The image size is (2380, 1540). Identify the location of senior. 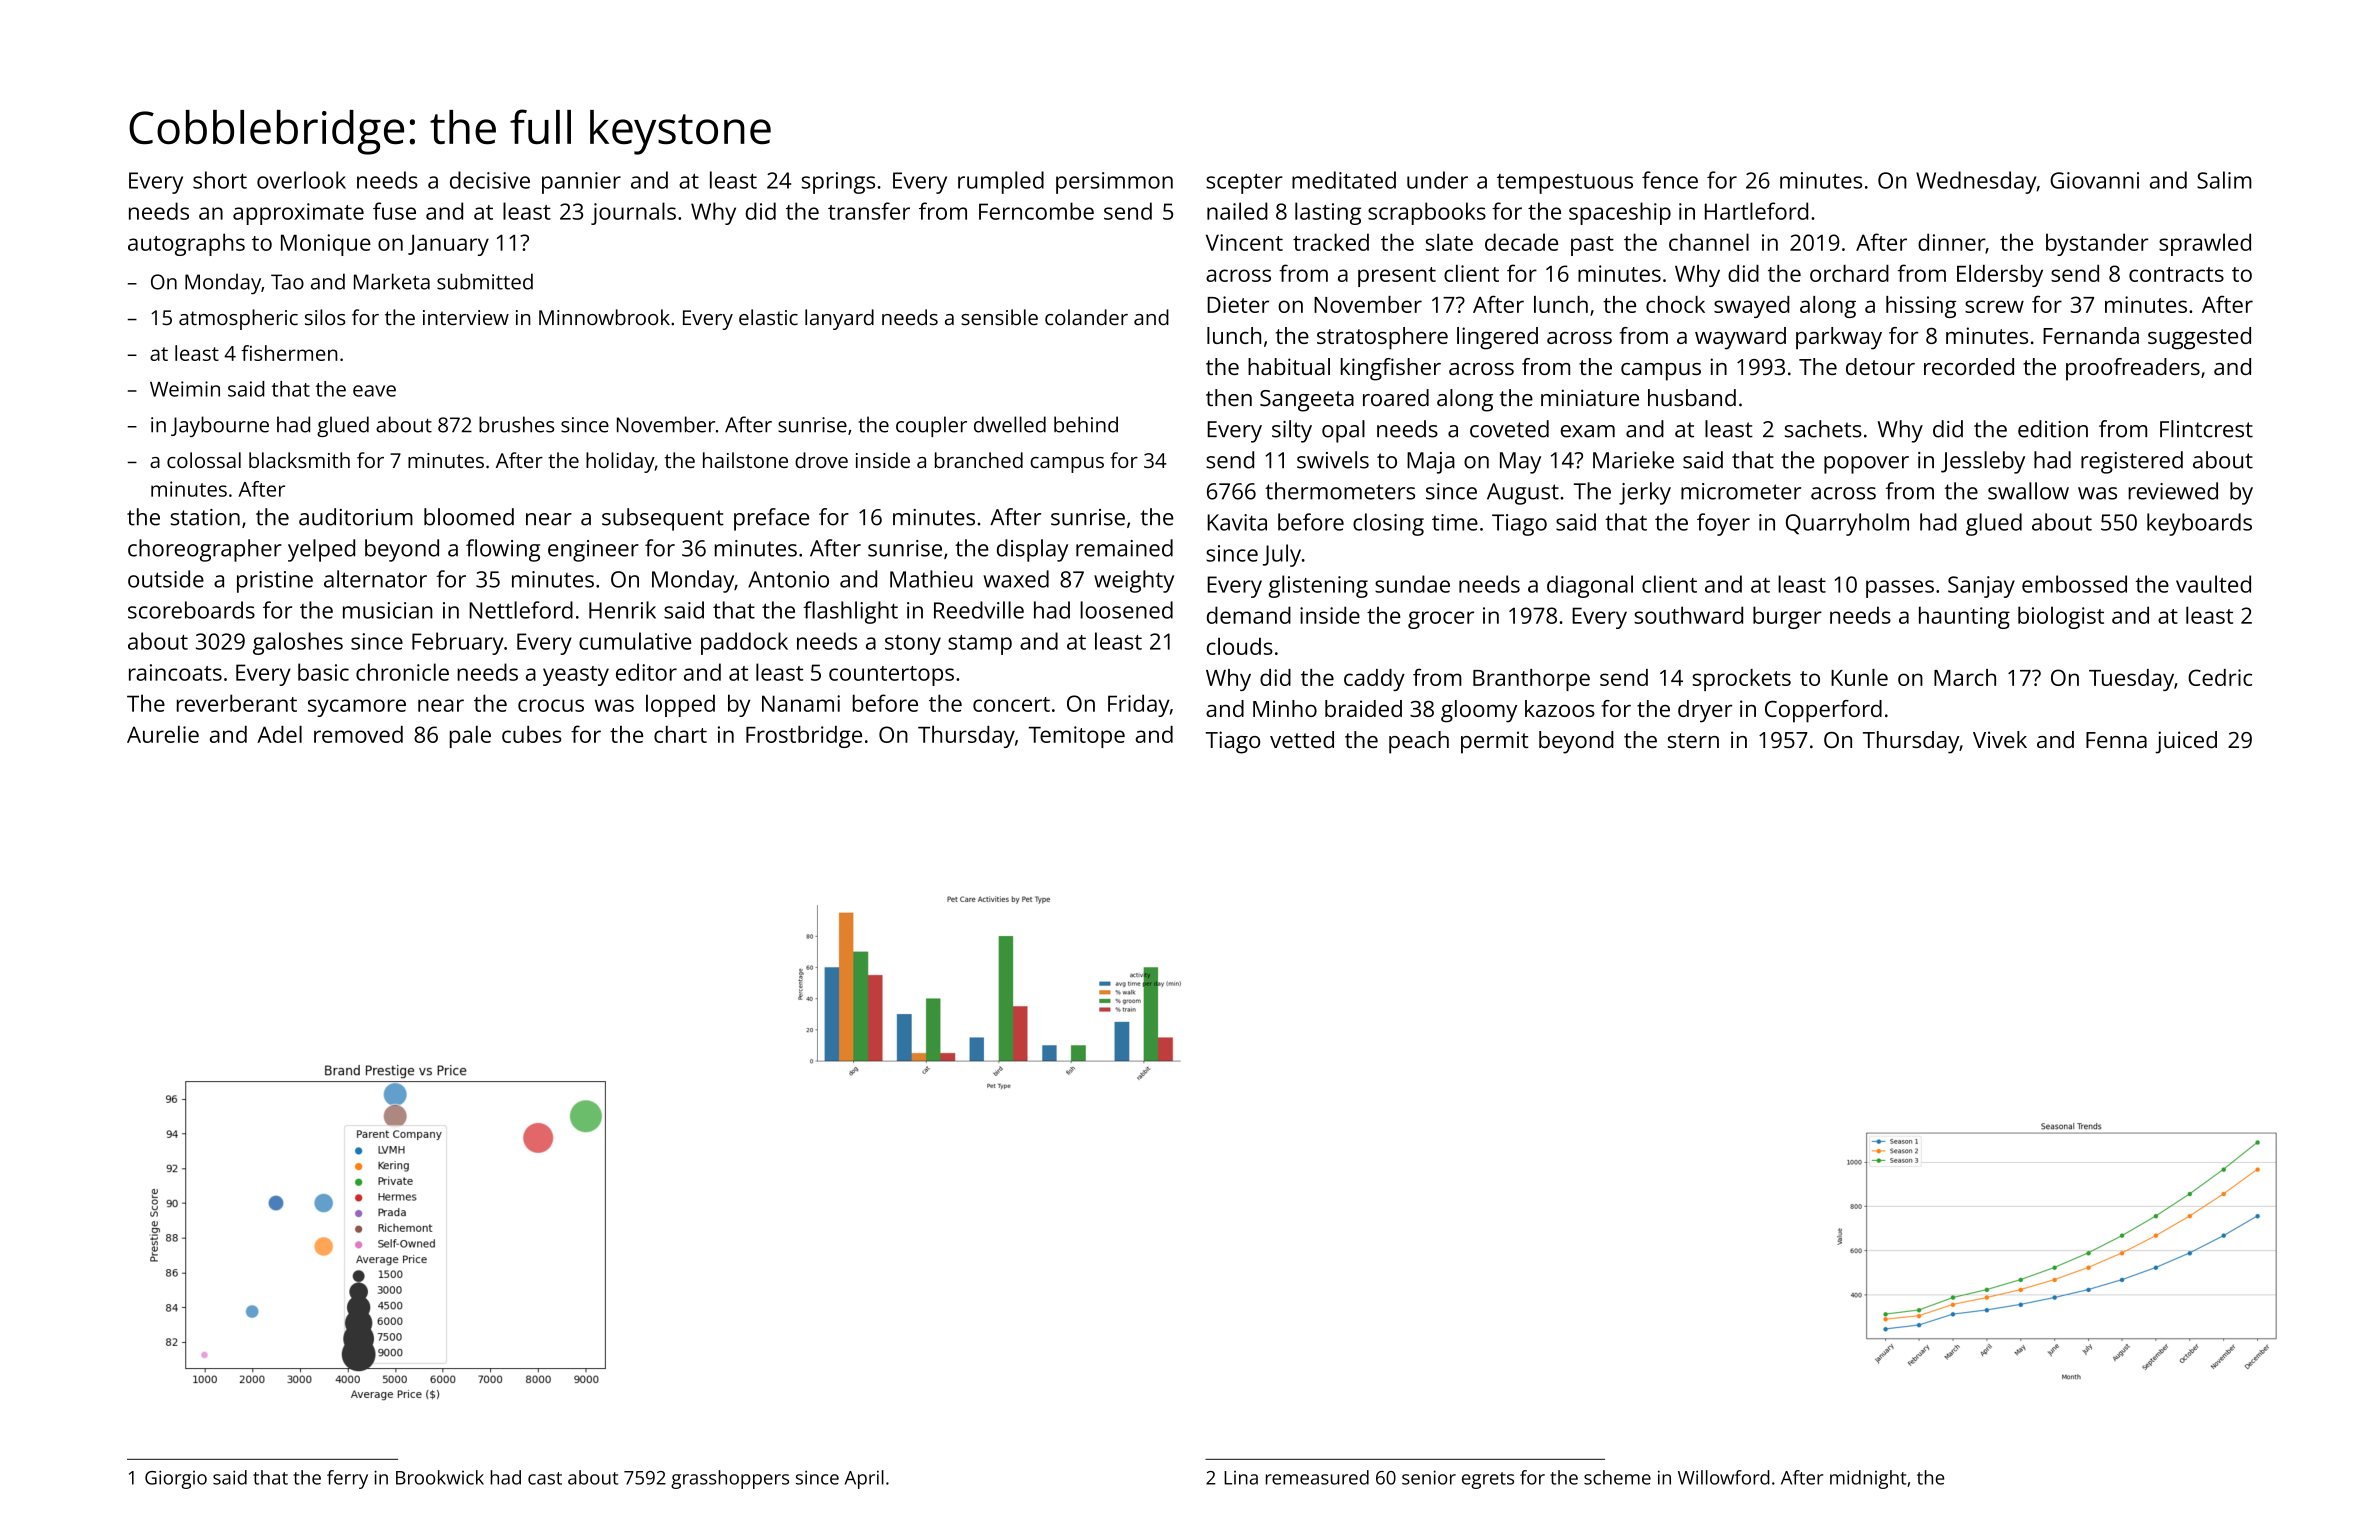
(1429, 1477).
